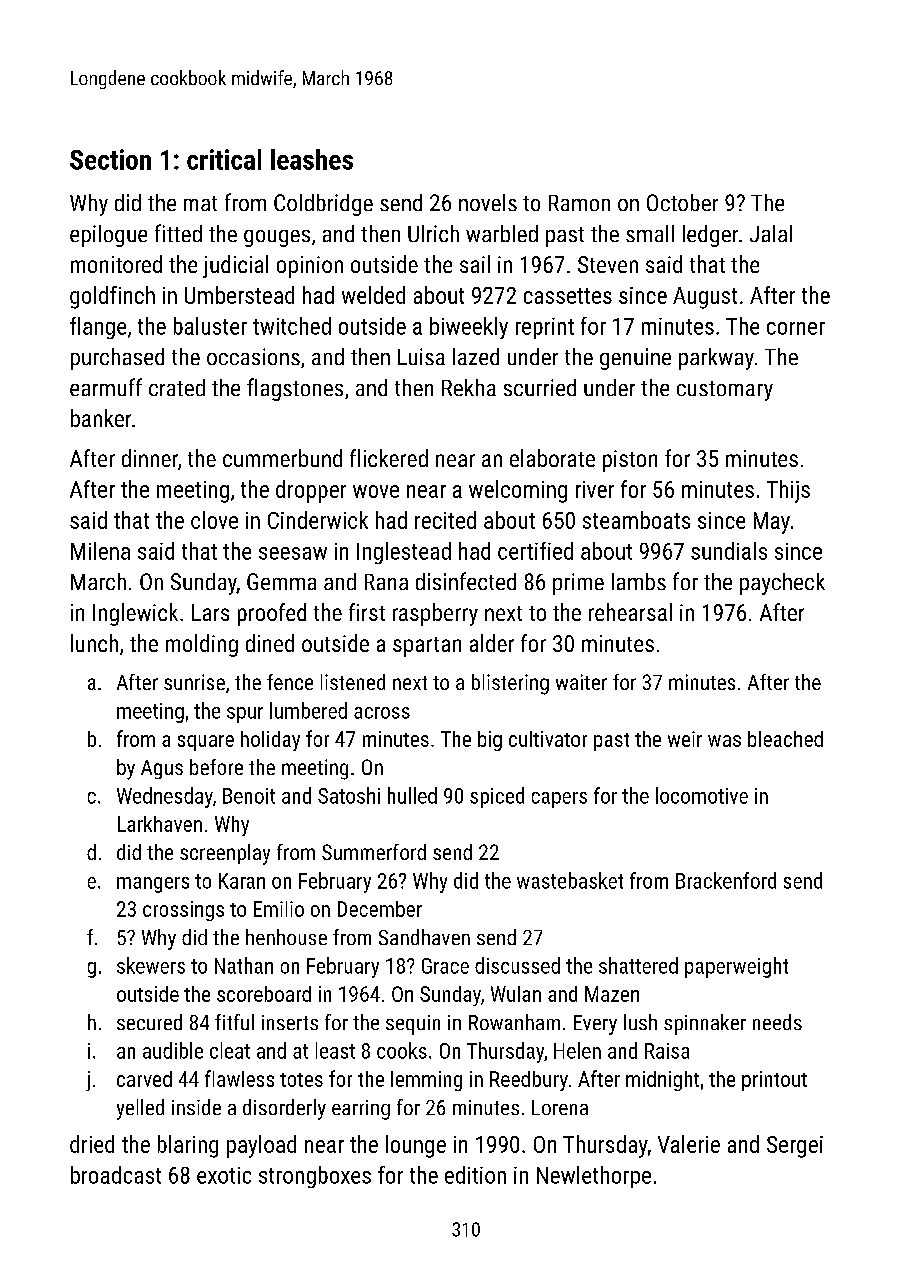 The image size is (903, 1282). I want to click on October, so click(682, 202).
